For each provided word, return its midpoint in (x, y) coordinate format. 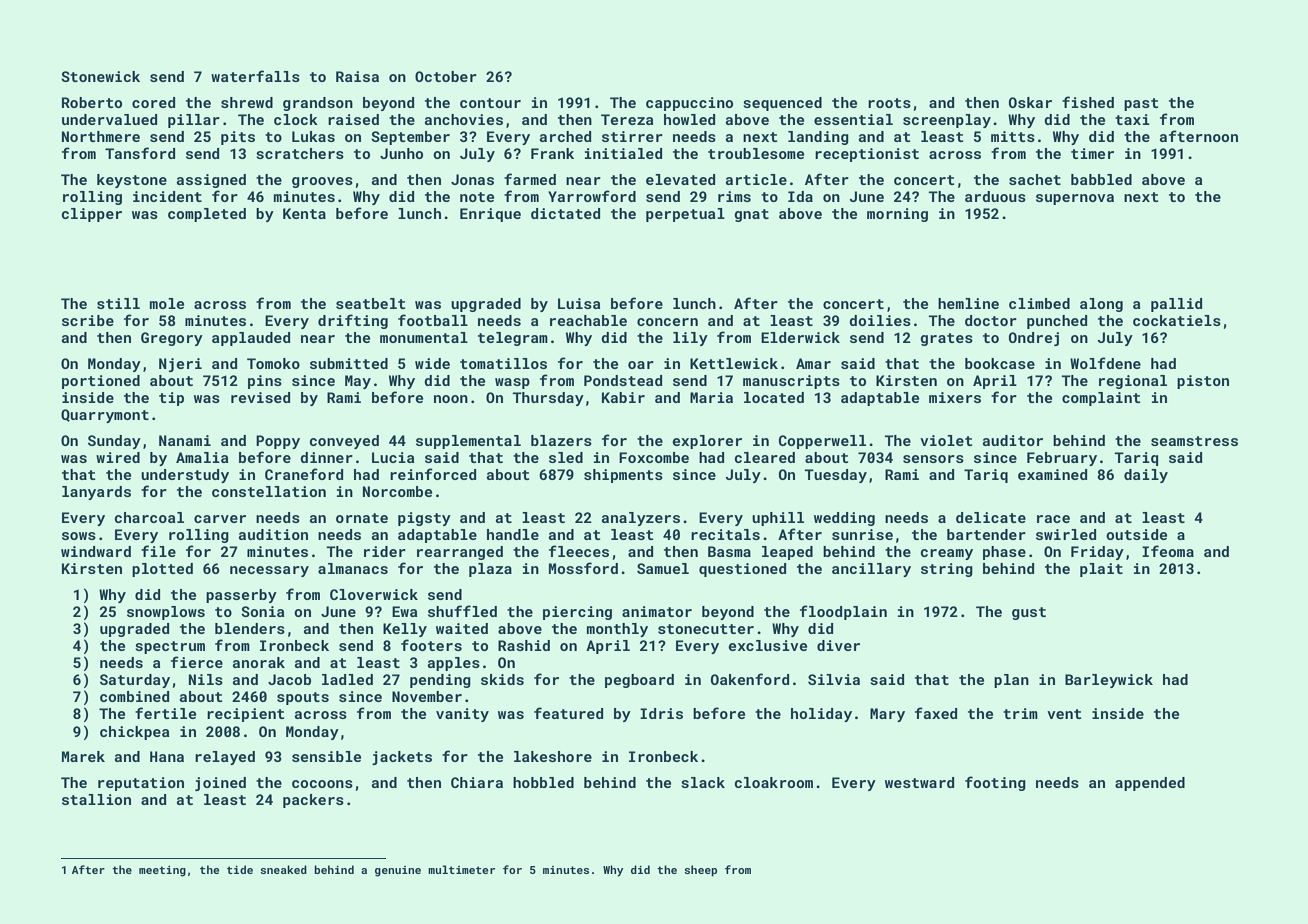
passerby (241, 596)
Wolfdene (1105, 363)
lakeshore (553, 756)
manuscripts (791, 382)
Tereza (627, 119)
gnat (751, 215)
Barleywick (1109, 681)
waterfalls (255, 76)
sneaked (283, 869)
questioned (742, 570)
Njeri (180, 365)
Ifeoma (1168, 551)
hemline (968, 303)
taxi (1132, 119)
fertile (165, 713)
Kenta (304, 213)
